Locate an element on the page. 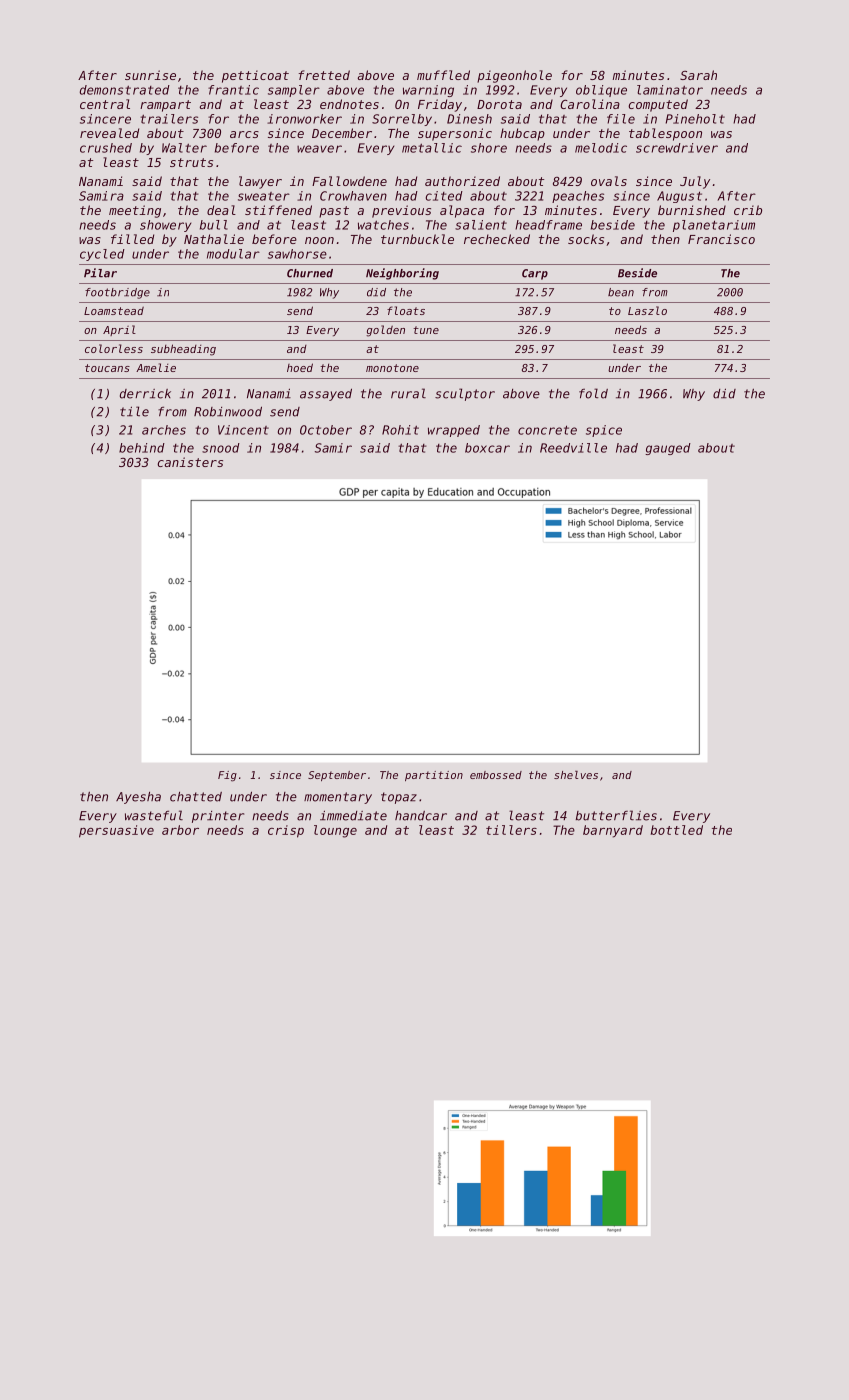 This image has width=849, height=1400. chatted is located at coordinates (196, 797).
